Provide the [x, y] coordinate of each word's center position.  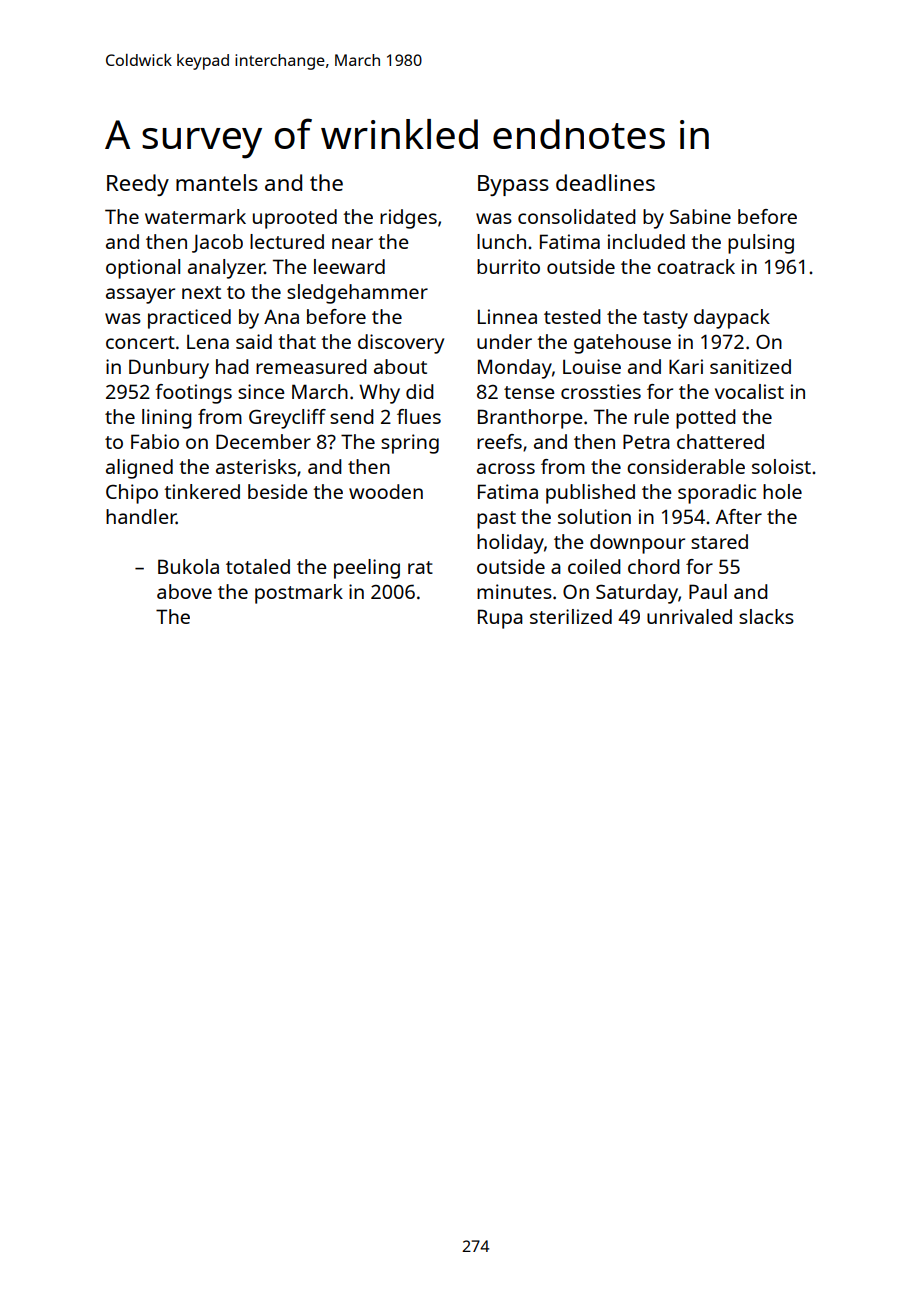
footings [193, 394]
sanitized [750, 366]
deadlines [605, 182]
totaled [258, 566]
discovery [401, 344]
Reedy [138, 185]
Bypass [513, 185]
